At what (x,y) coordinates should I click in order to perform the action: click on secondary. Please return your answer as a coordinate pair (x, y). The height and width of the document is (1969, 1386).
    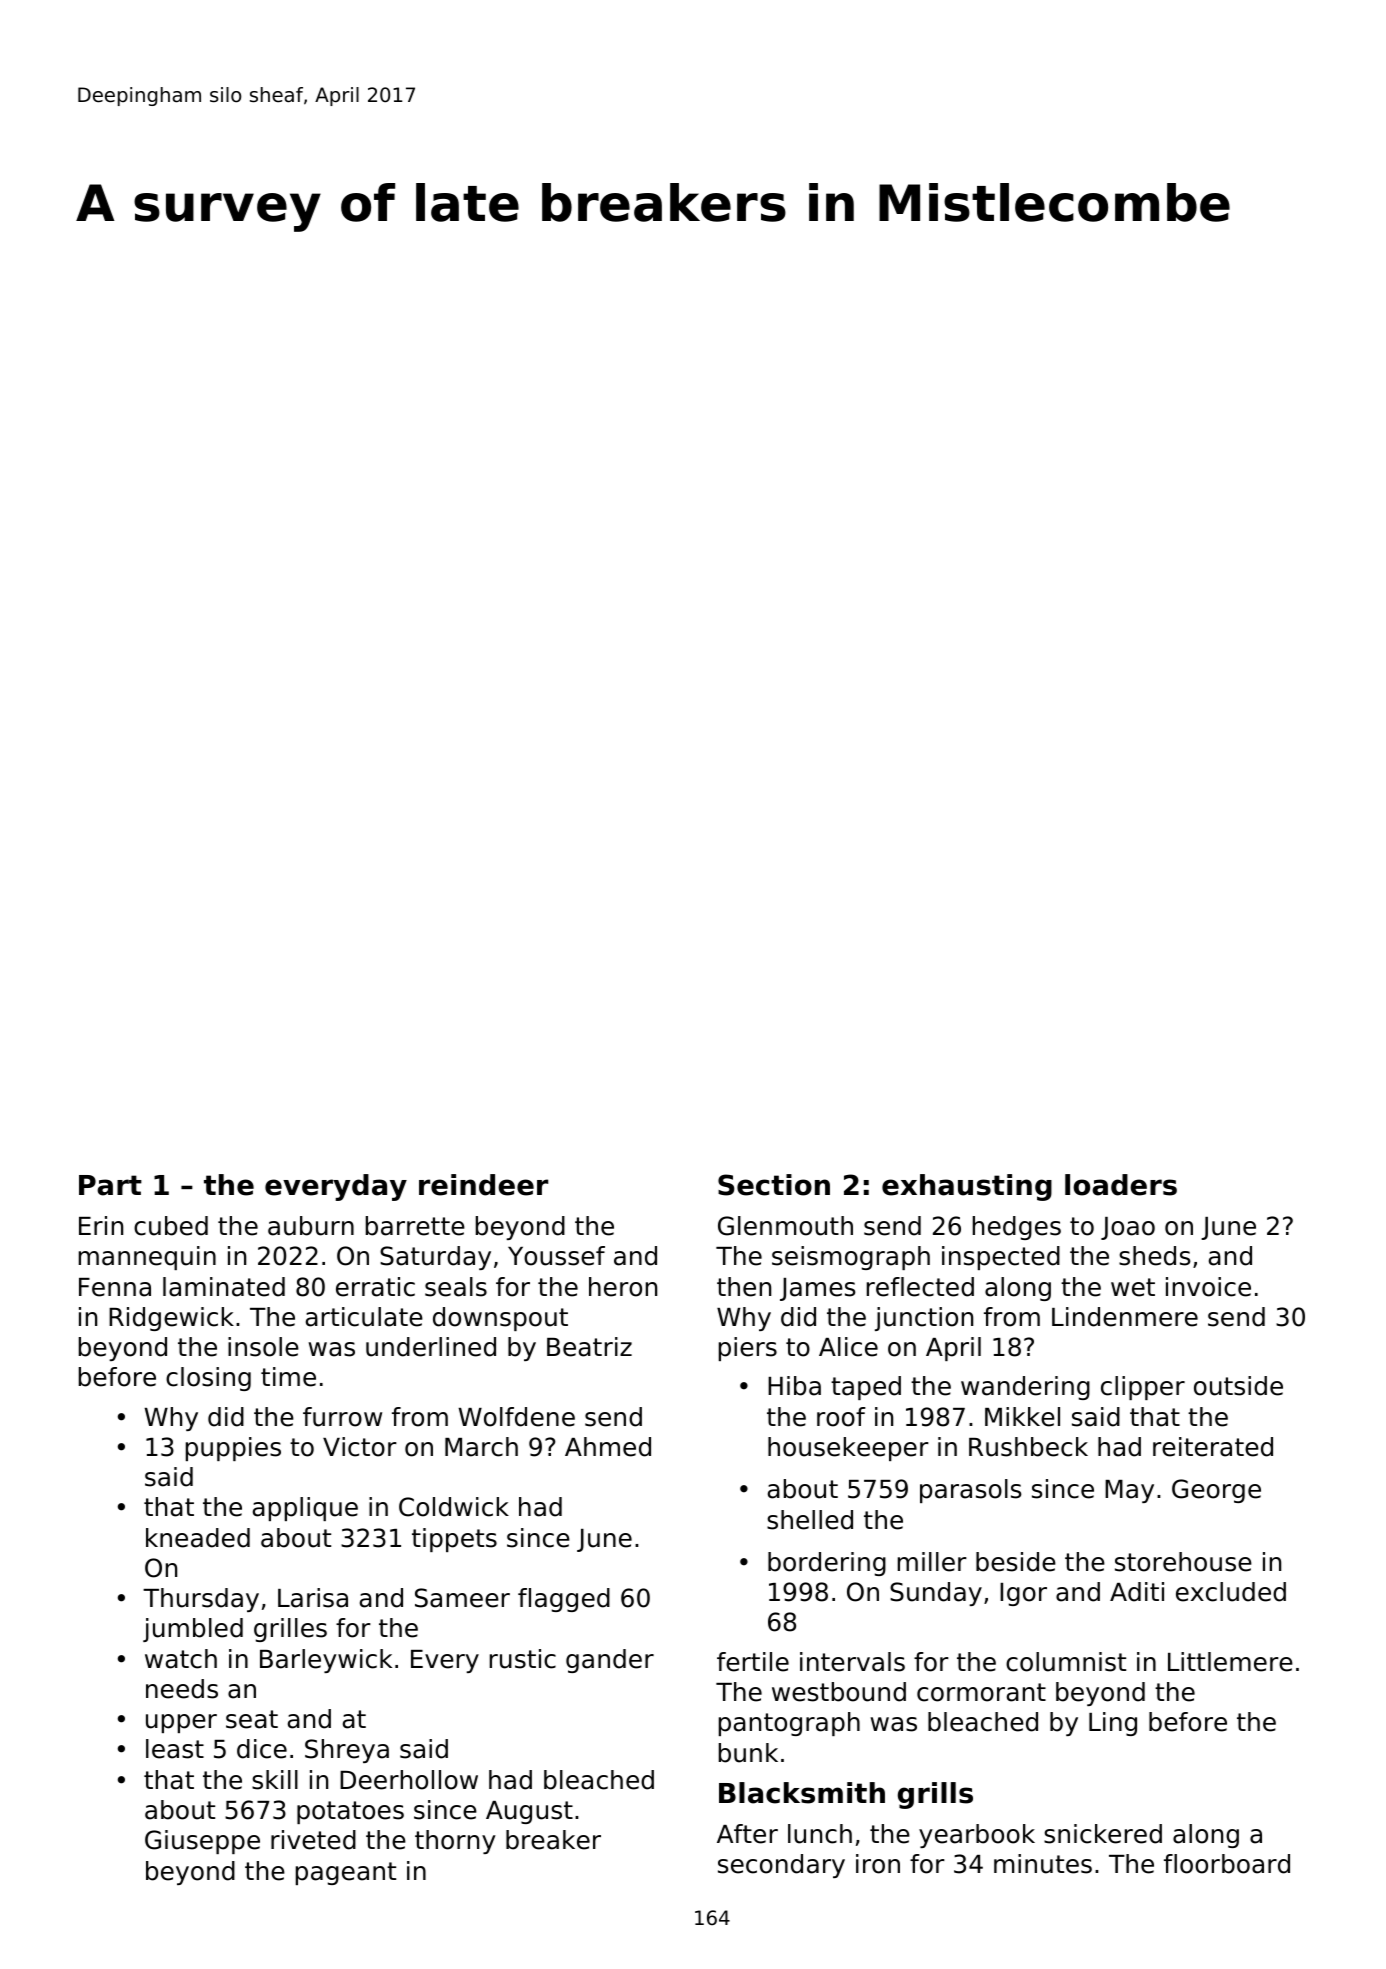
    Looking at the image, I should click on (781, 1866).
